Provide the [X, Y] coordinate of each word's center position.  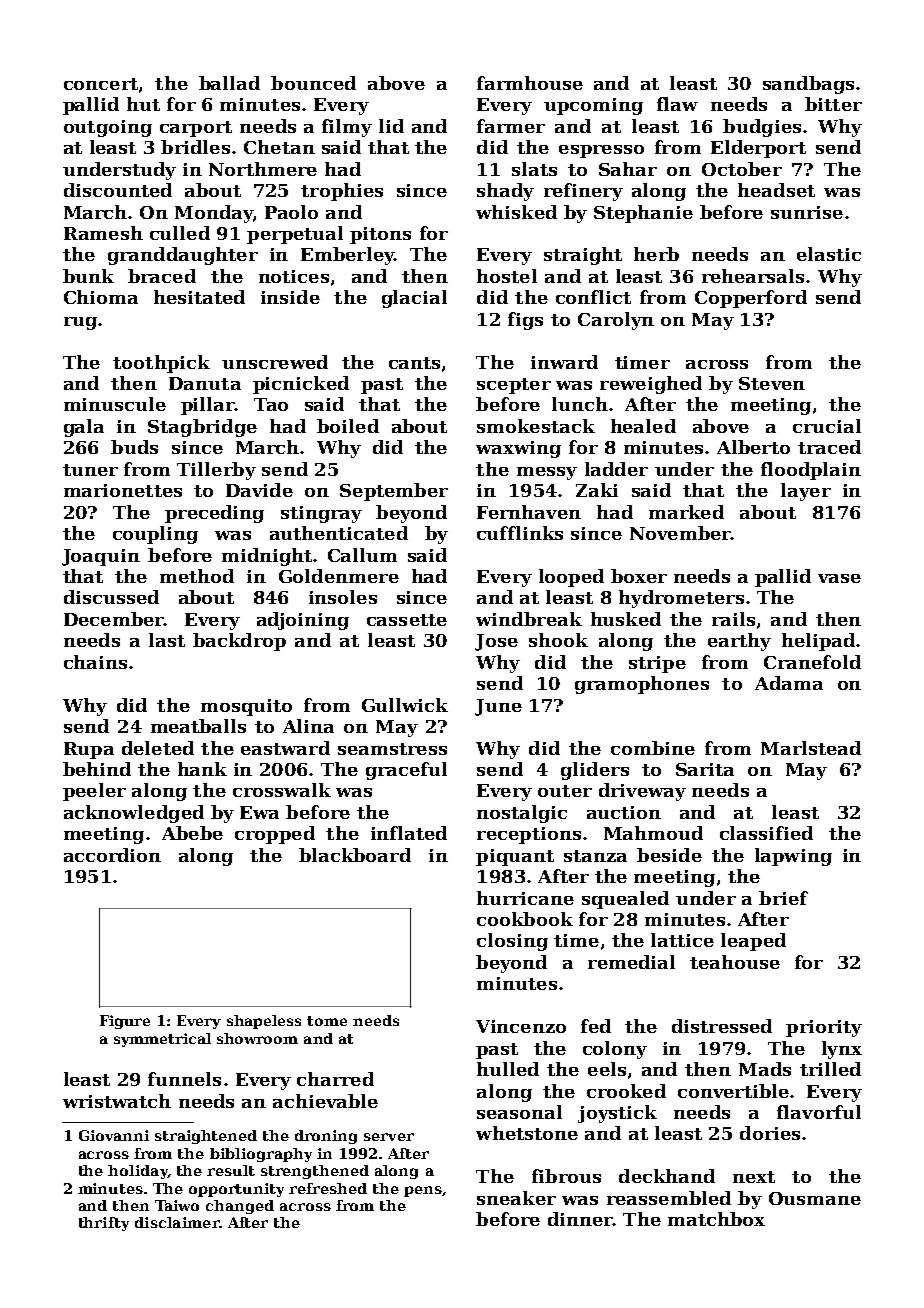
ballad [229, 83]
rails [733, 619]
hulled [508, 1069]
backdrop [239, 642]
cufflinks [520, 533]
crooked [626, 1091]
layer [806, 492]
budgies [762, 128]
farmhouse [530, 83]
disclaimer [177, 1222]
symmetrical [162, 1040]
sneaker [516, 1198]
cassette [407, 620]
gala [84, 428]
